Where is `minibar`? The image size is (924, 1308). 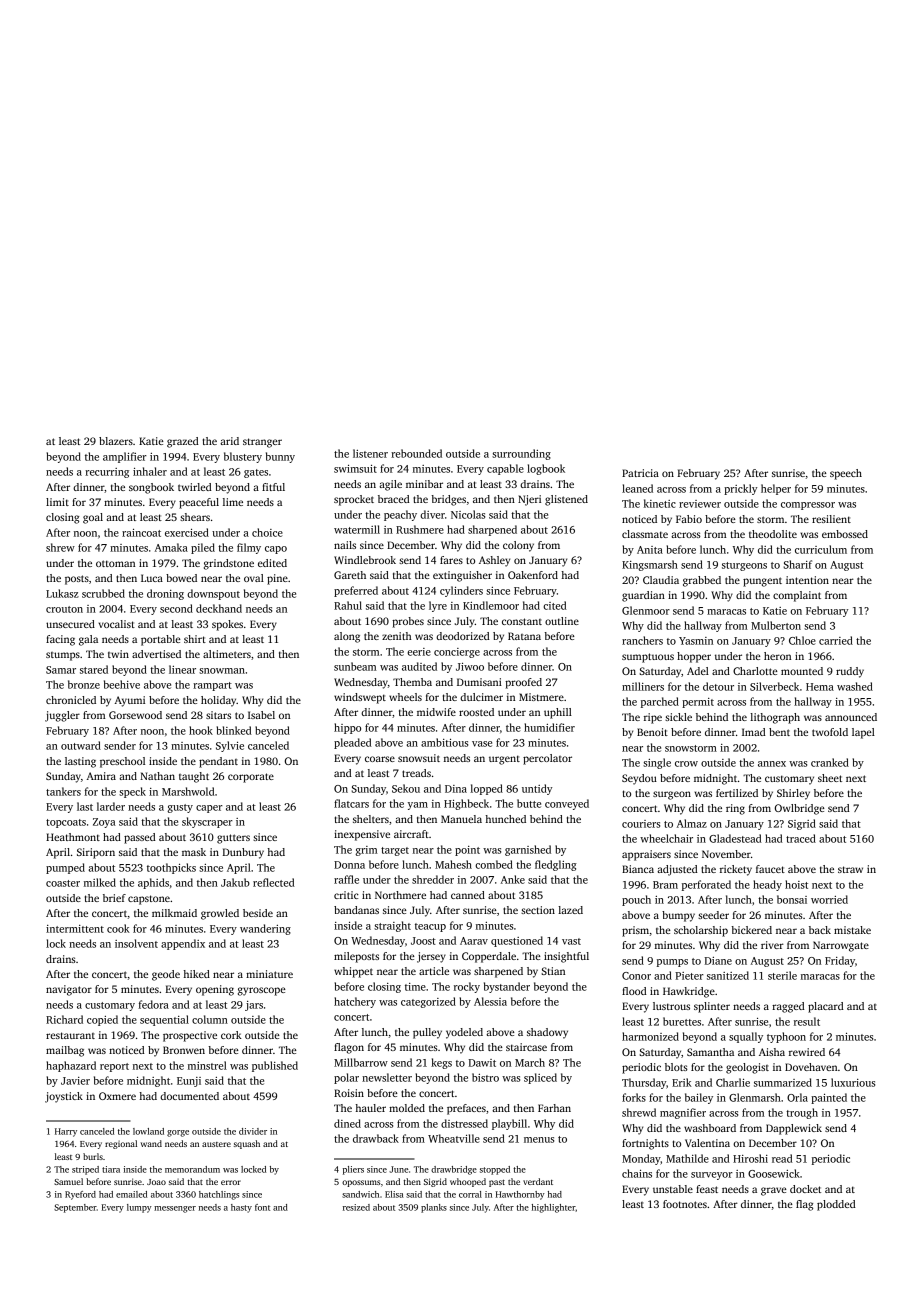 minibar is located at coordinates (424, 484).
